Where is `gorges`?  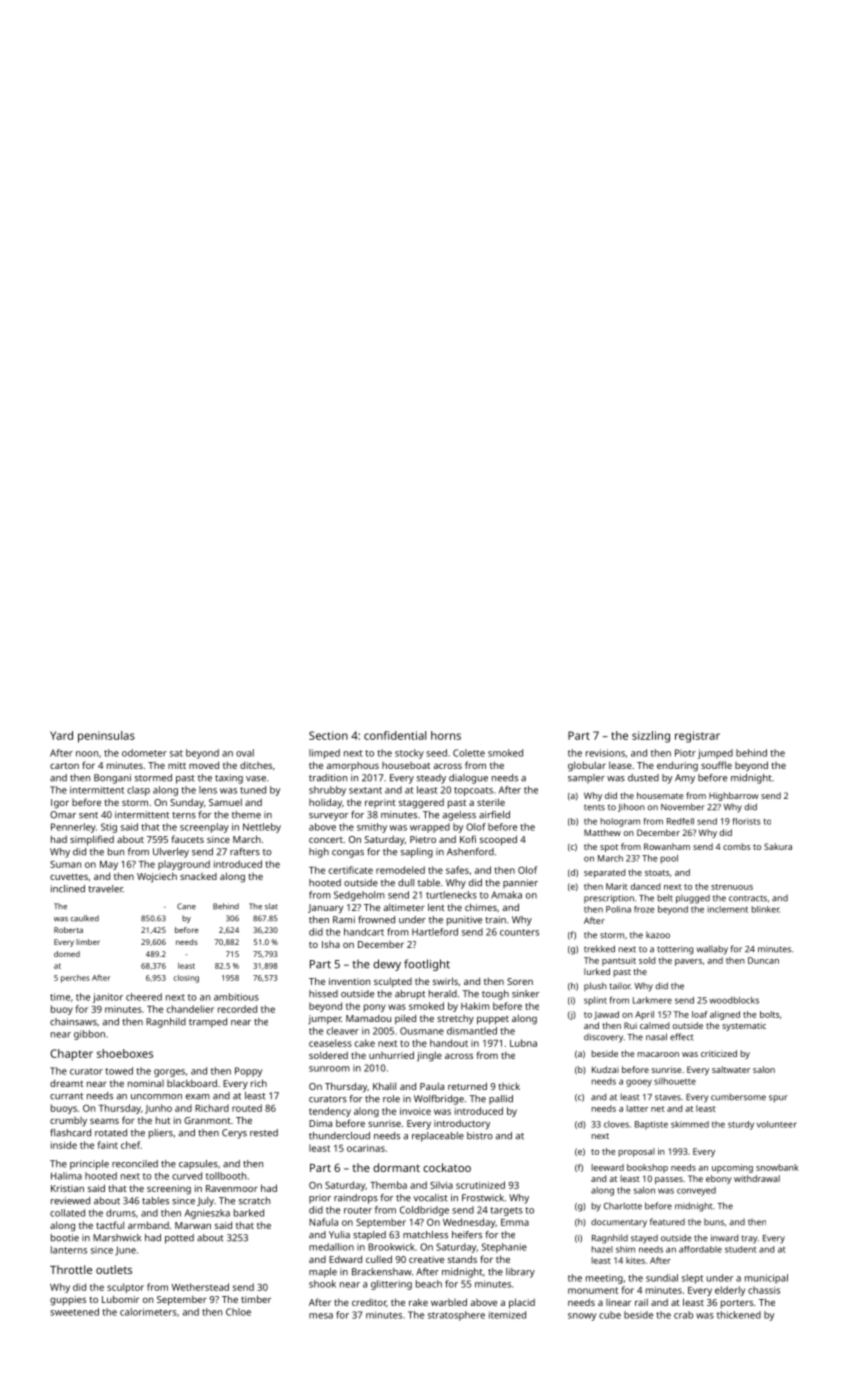
gorges is located at coordinates (169, 1073).
